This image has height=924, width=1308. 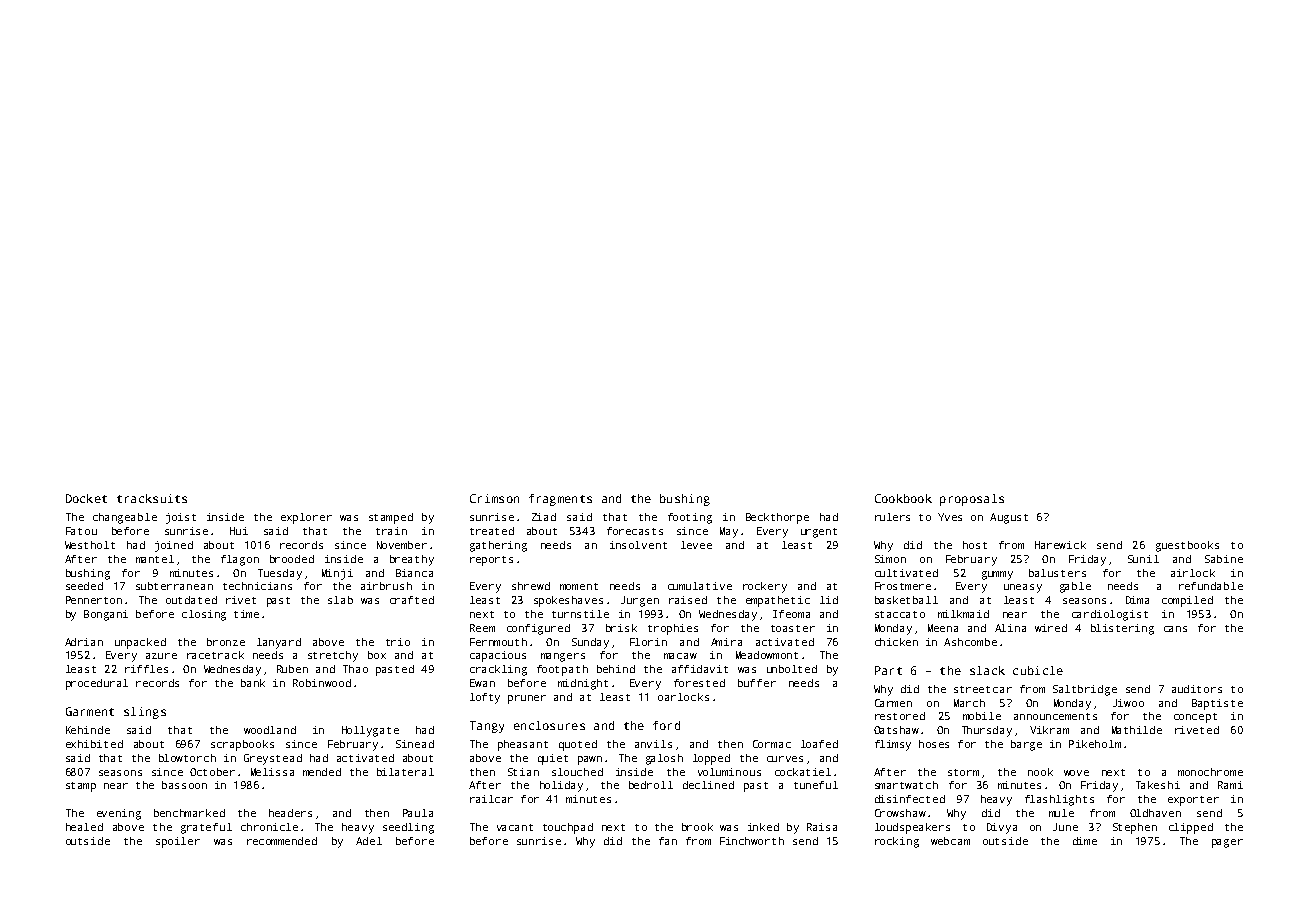 What do you see at coordinates (273, 759) in the image?
I see `Greystead` at bounding box center [273, 759].
